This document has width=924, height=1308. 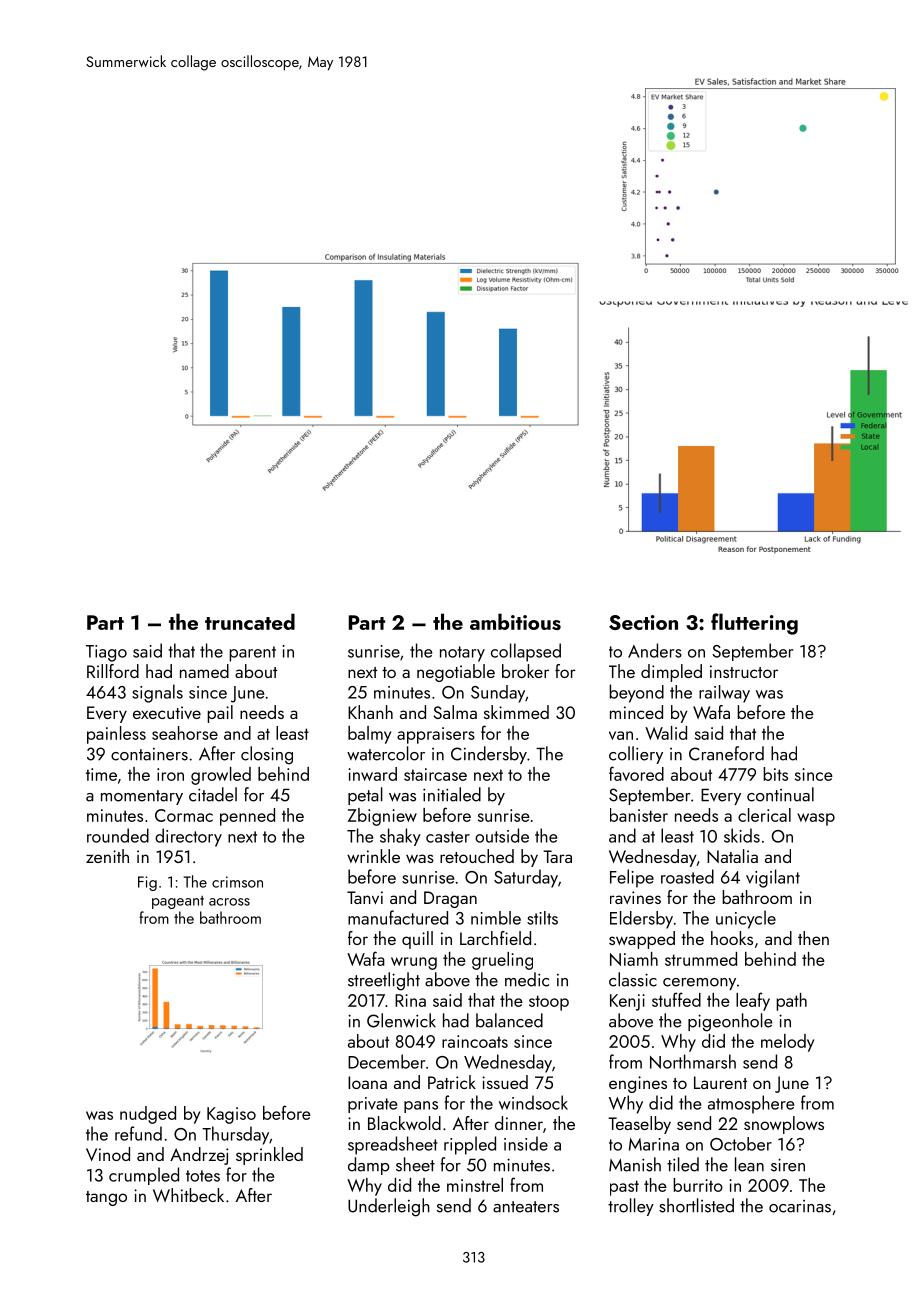 What do you see at coordinates (515, 621) in the document?
I see `ambitious` at bounding box center [515, 621].
